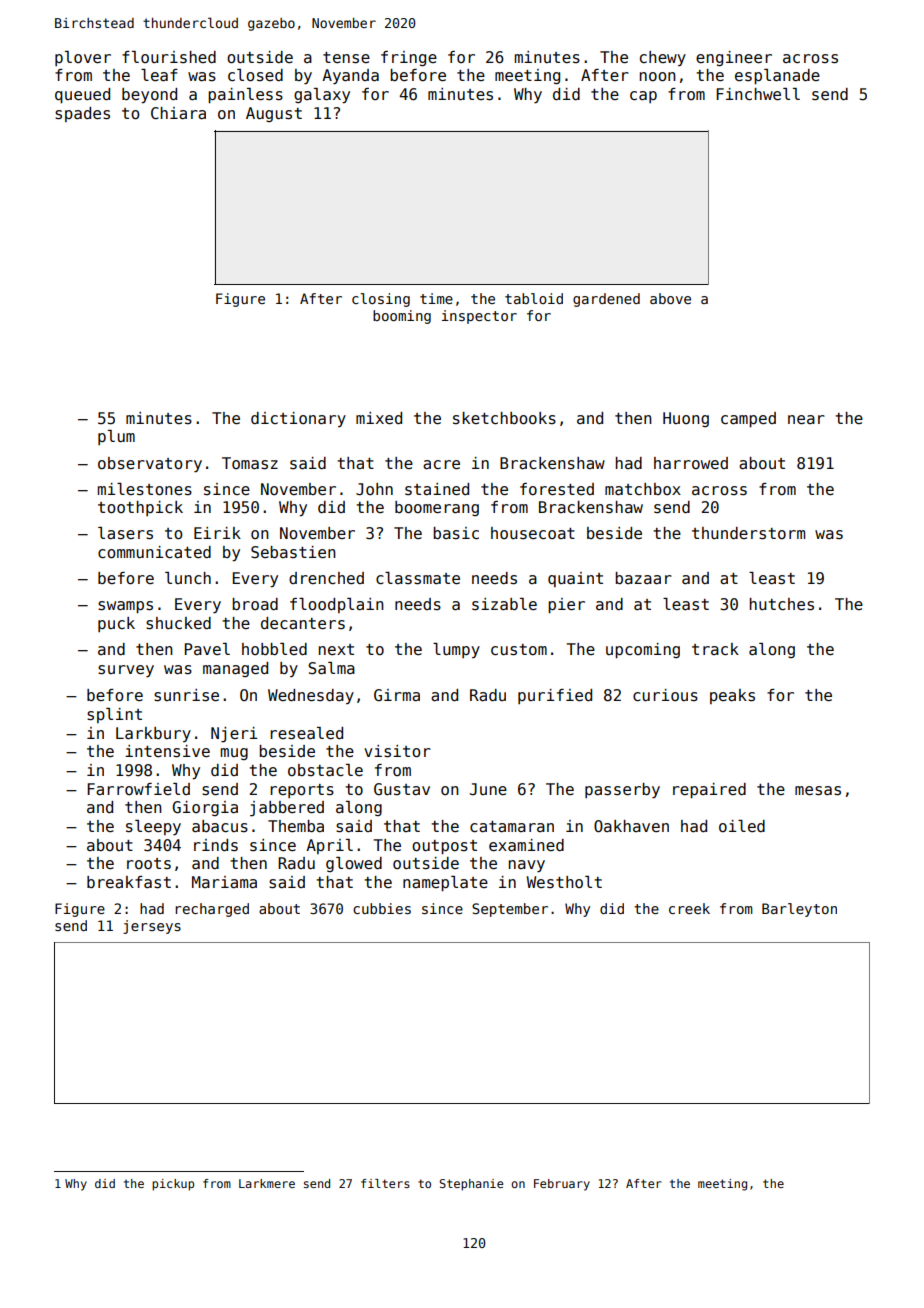 The width and height of the page is (924, 1308). I want to click on Stephanie, so click(471, 1185).
